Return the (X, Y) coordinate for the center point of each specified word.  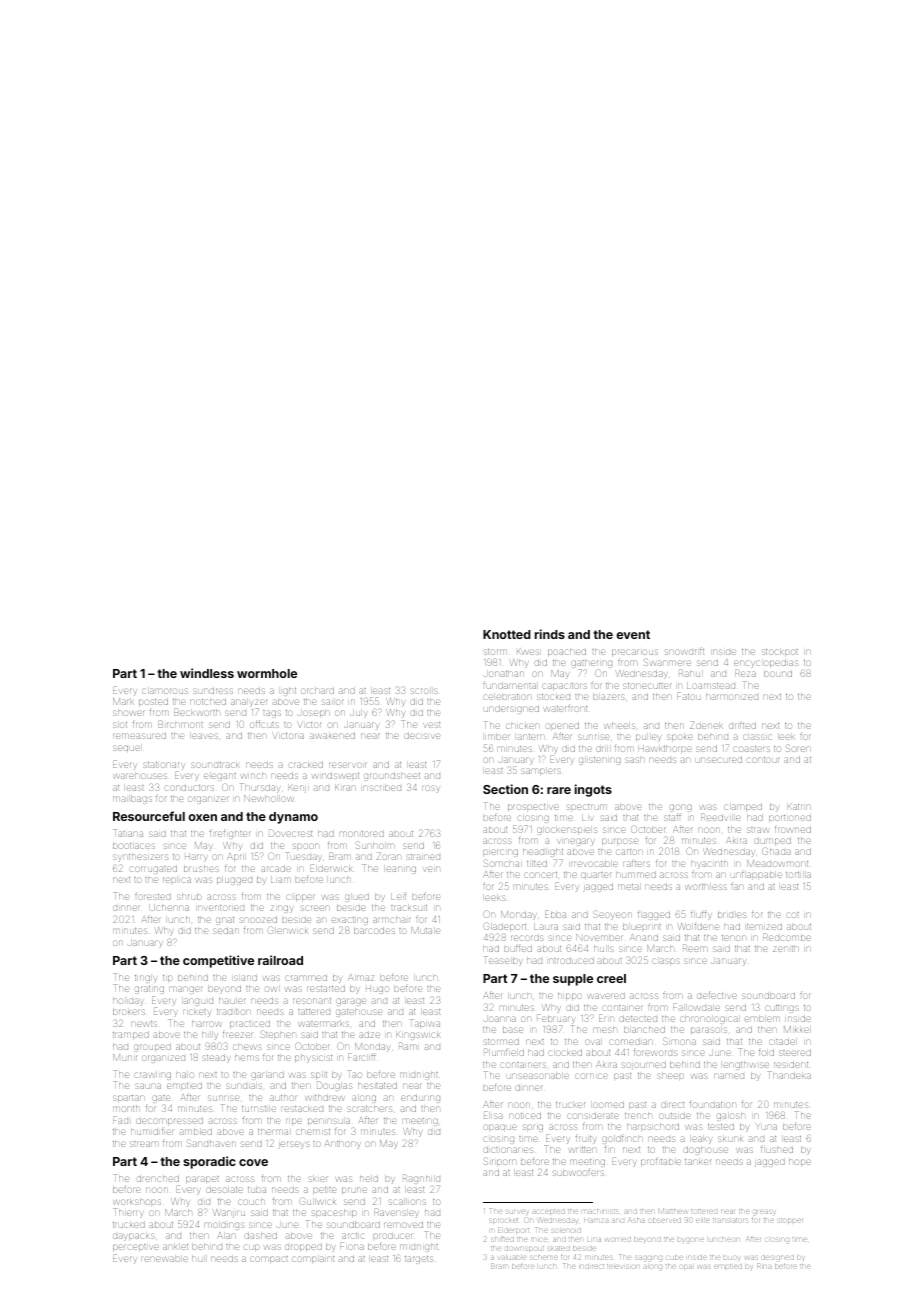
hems (247, 1058)
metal (628, 887)
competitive (218, 961)
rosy (430, 789)
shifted (502, 1239)
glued (357, 898)
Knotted (507, 634)
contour (763, 760)
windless (207, 673)
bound (778, 674)
